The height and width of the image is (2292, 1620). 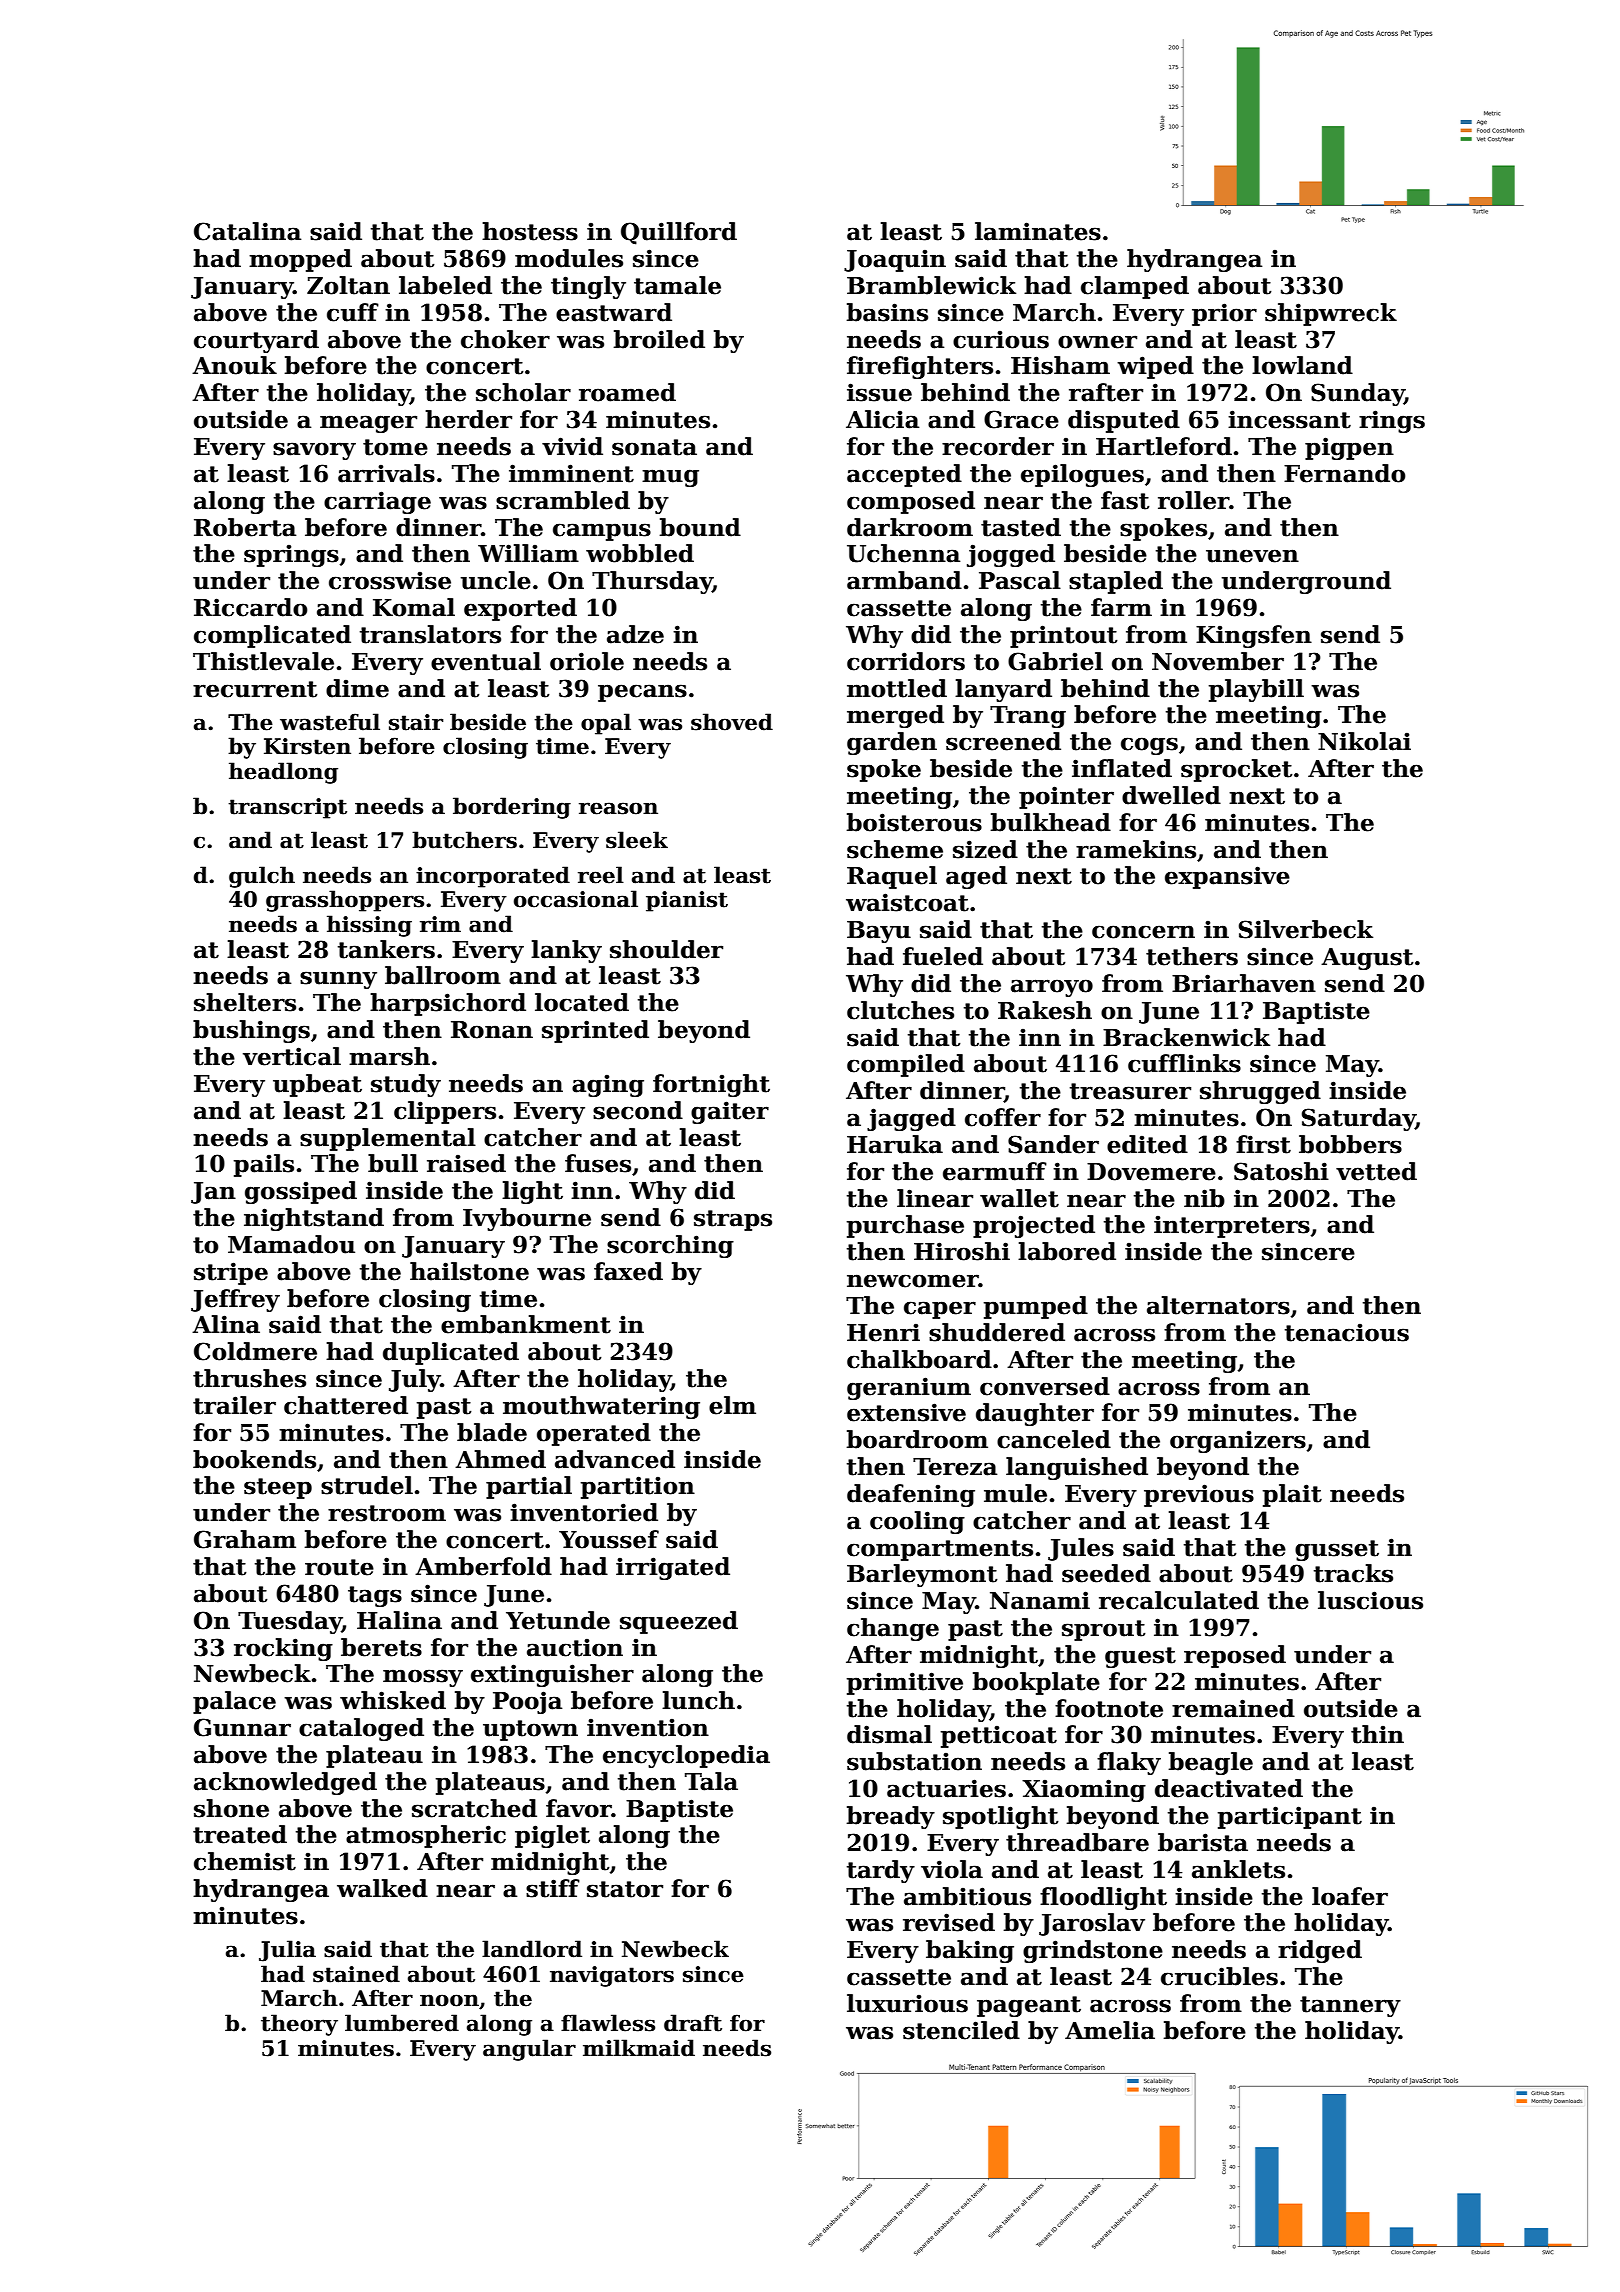 I want to click on Jules, so click(x=1081, y=1549).
